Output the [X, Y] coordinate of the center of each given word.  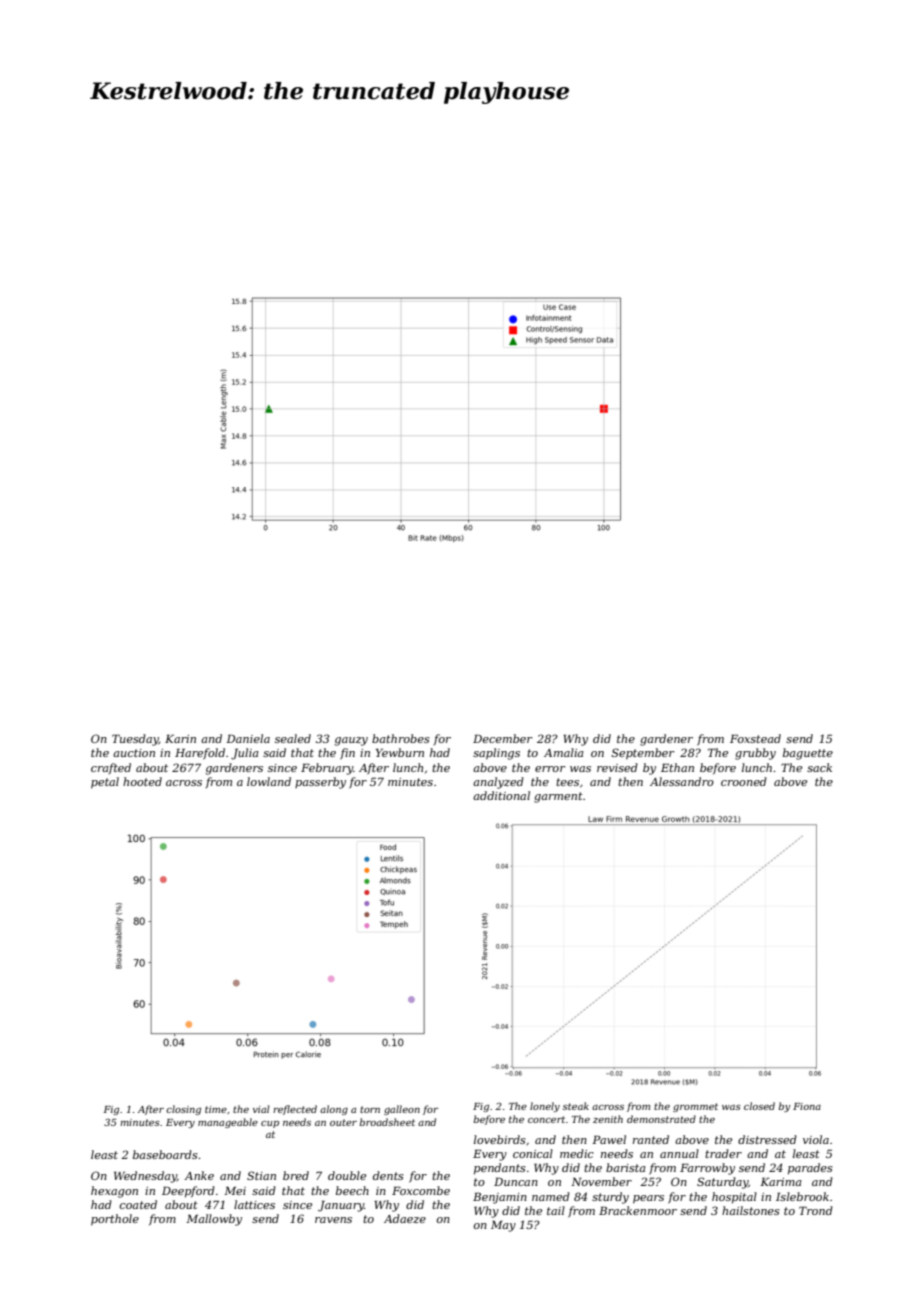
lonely [545, 1107]
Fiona [807, 1106]
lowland [269, 781]
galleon [402, 1110]
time [216, 1109]
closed [759, 1106]
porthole [115, 1220]
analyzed [498, 783]
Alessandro [682, 781]
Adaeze [405, 1218]
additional [501, 795]
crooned [744, 781]
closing [183, 1110]
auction [134, 753]
